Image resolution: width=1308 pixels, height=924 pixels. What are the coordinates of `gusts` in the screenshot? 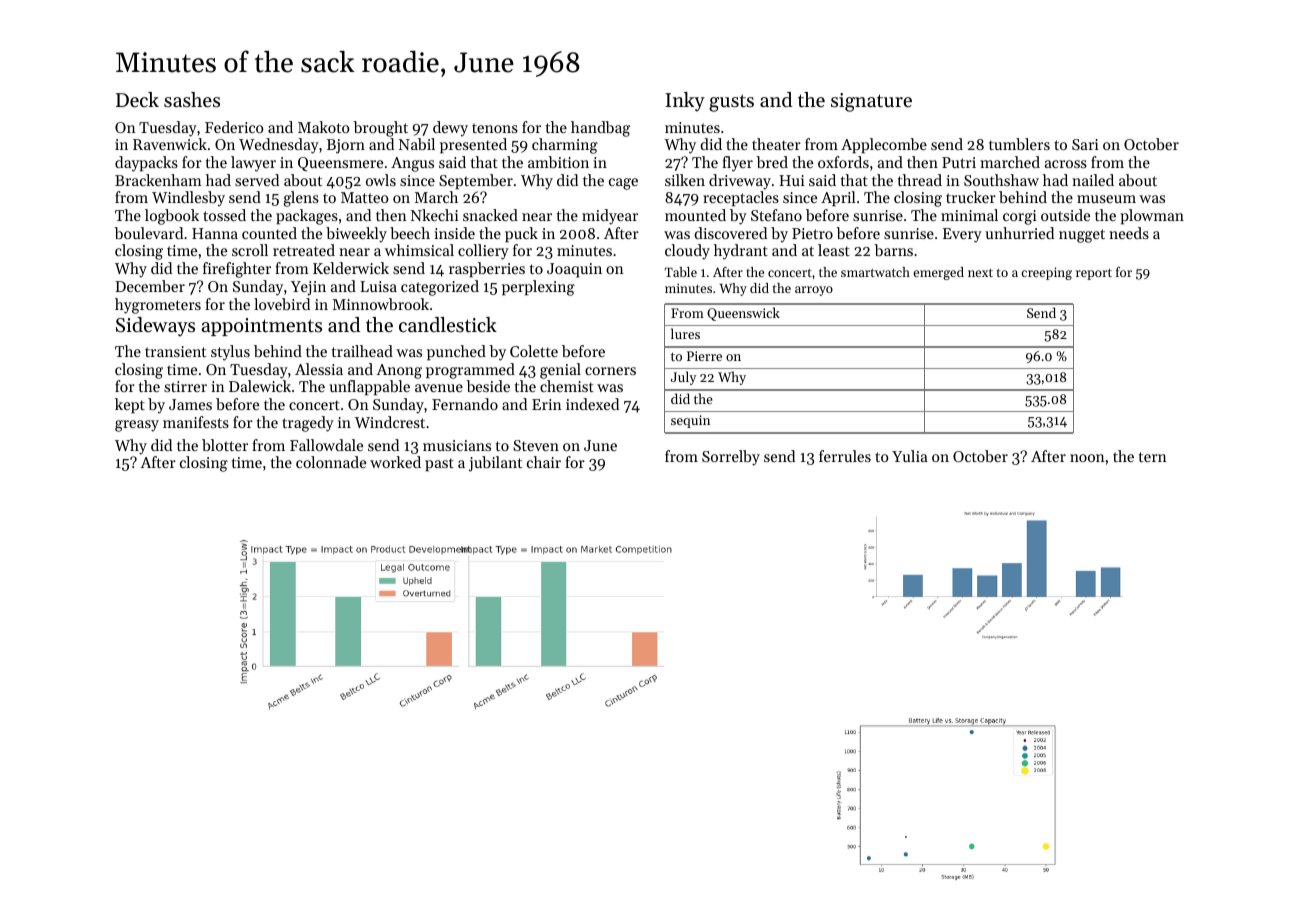 It's located at (731, 103).
